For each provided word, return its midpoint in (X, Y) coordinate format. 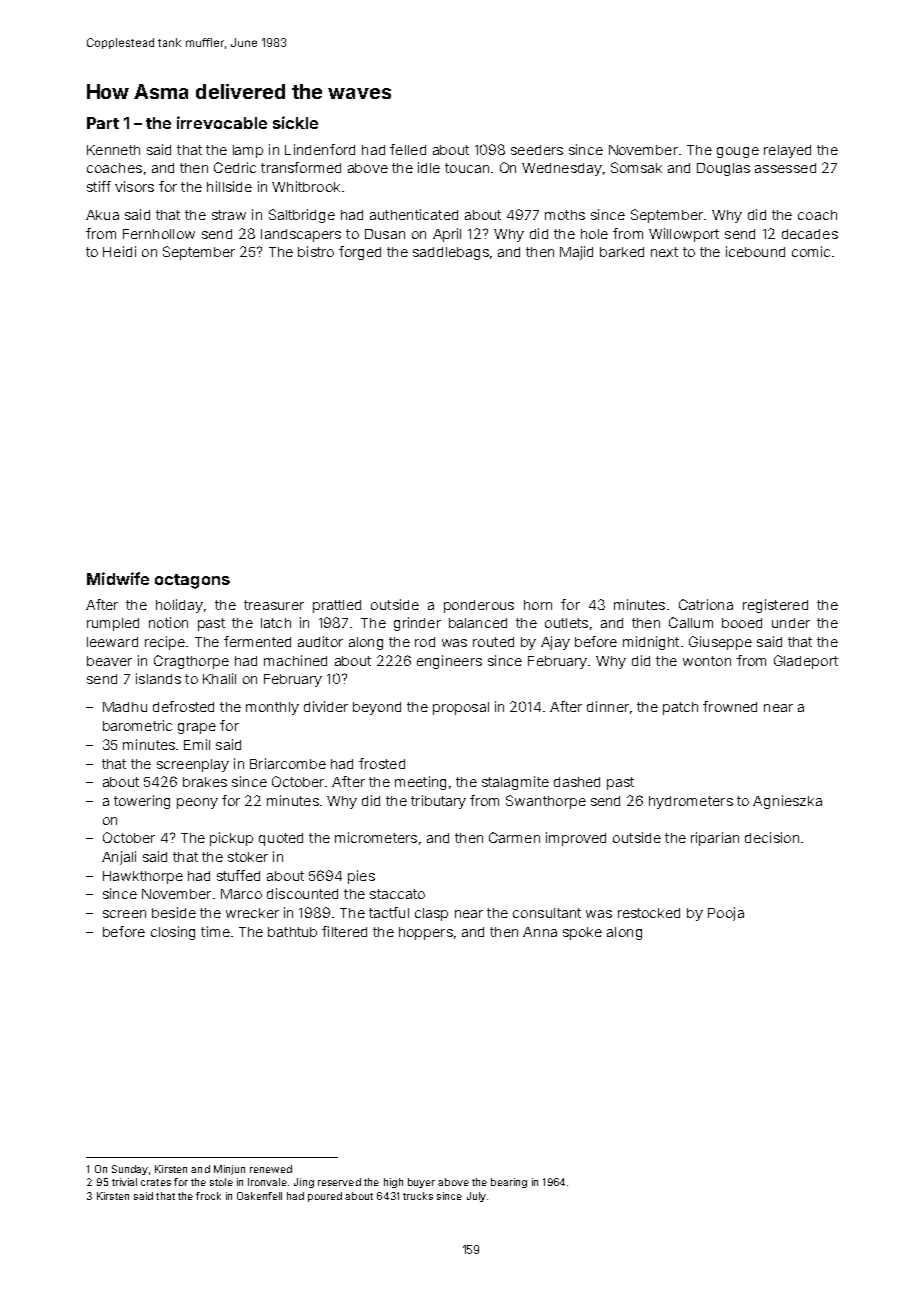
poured (325, 1197)
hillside (229, 186)
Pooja (726, 914)
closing (173, 933)
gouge (738, 152)
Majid (576, 253)
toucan (467, 168)
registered (775, 606)
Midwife (118, 578)
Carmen (514, 837)
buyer (421, 1183)
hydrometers (691, 802)
